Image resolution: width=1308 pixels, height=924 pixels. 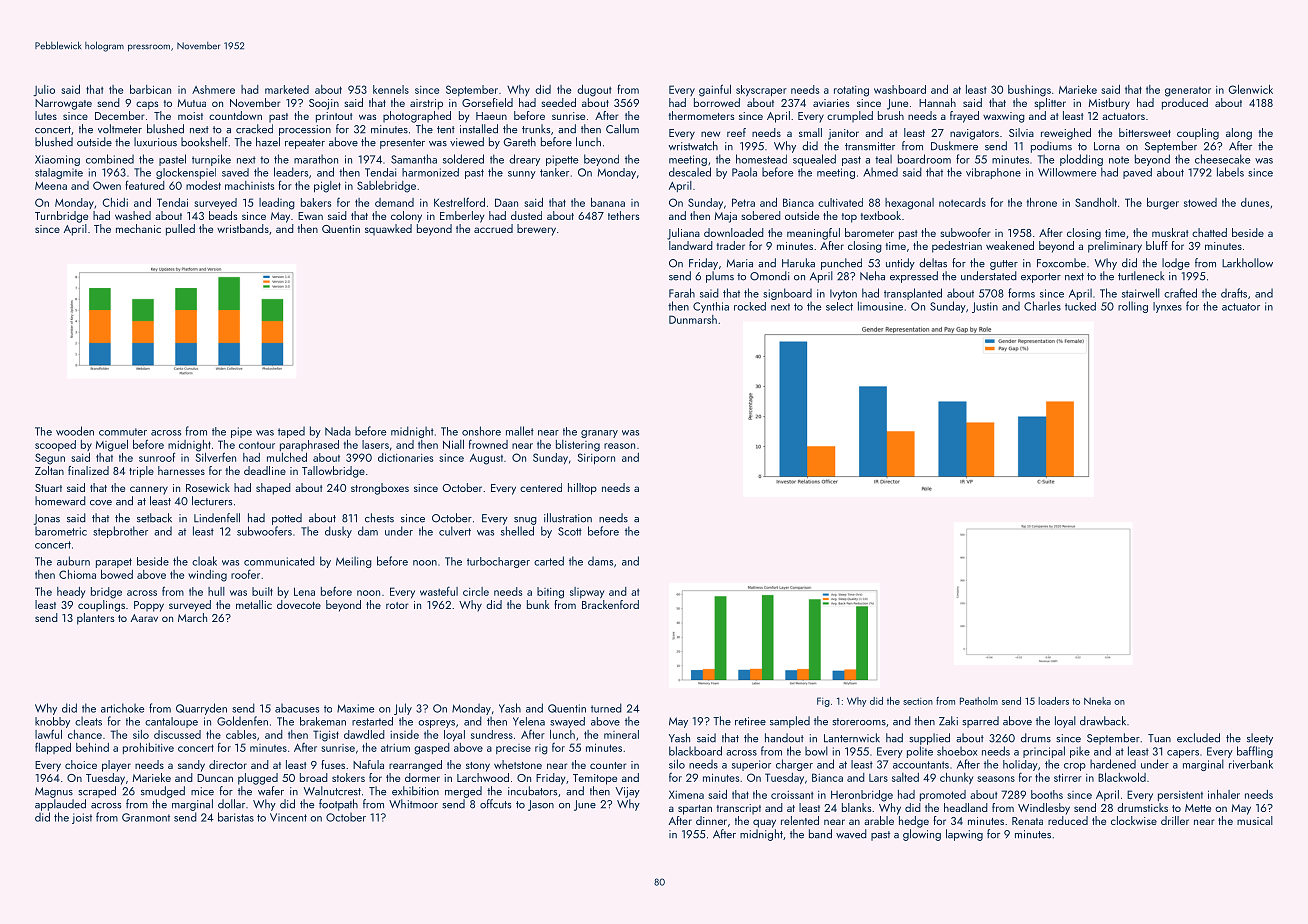 I want to click on Ashmere, so click(x=213, y=89).
